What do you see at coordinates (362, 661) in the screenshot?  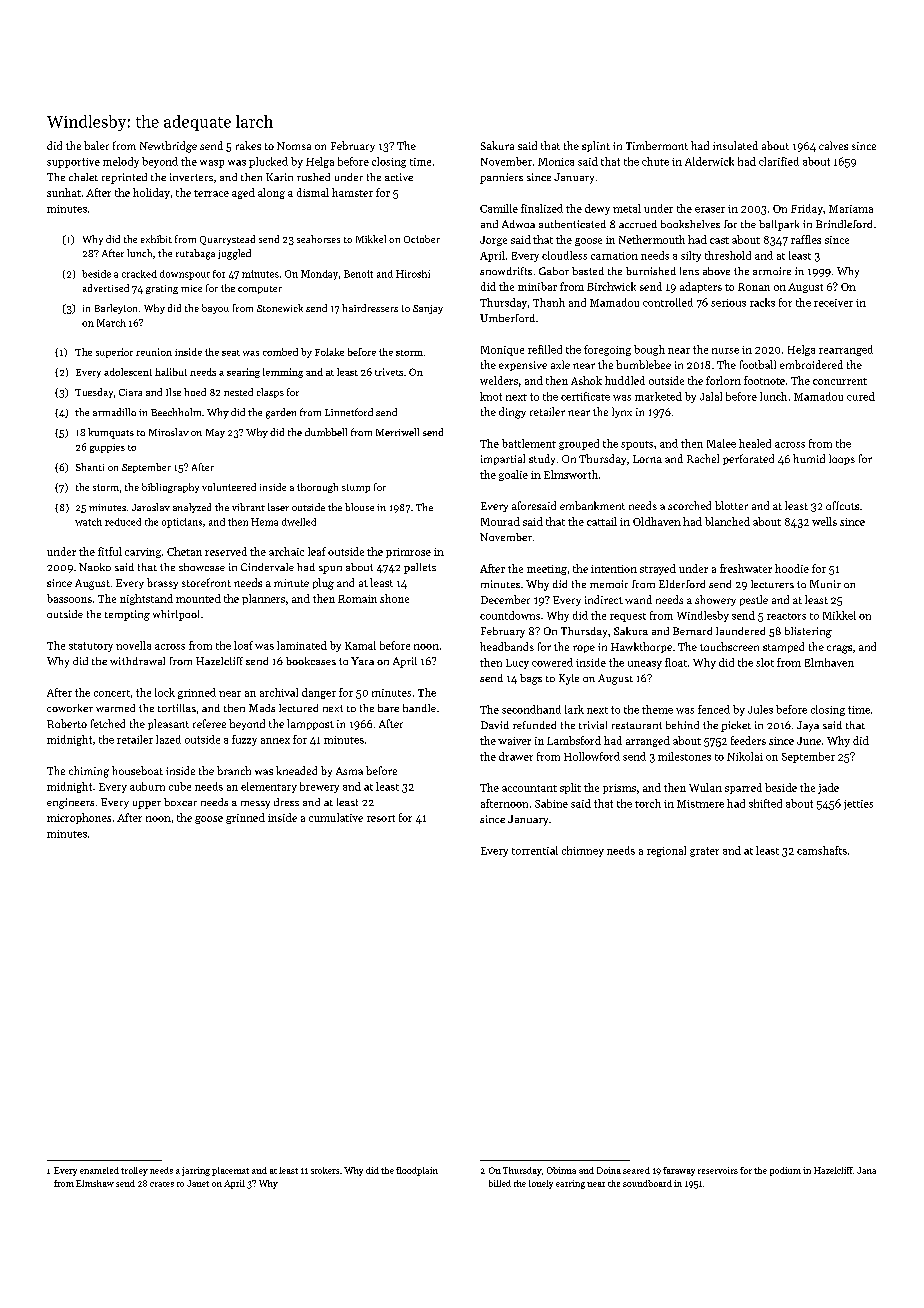 I see `Yara` at bounding box center [362, 661].
